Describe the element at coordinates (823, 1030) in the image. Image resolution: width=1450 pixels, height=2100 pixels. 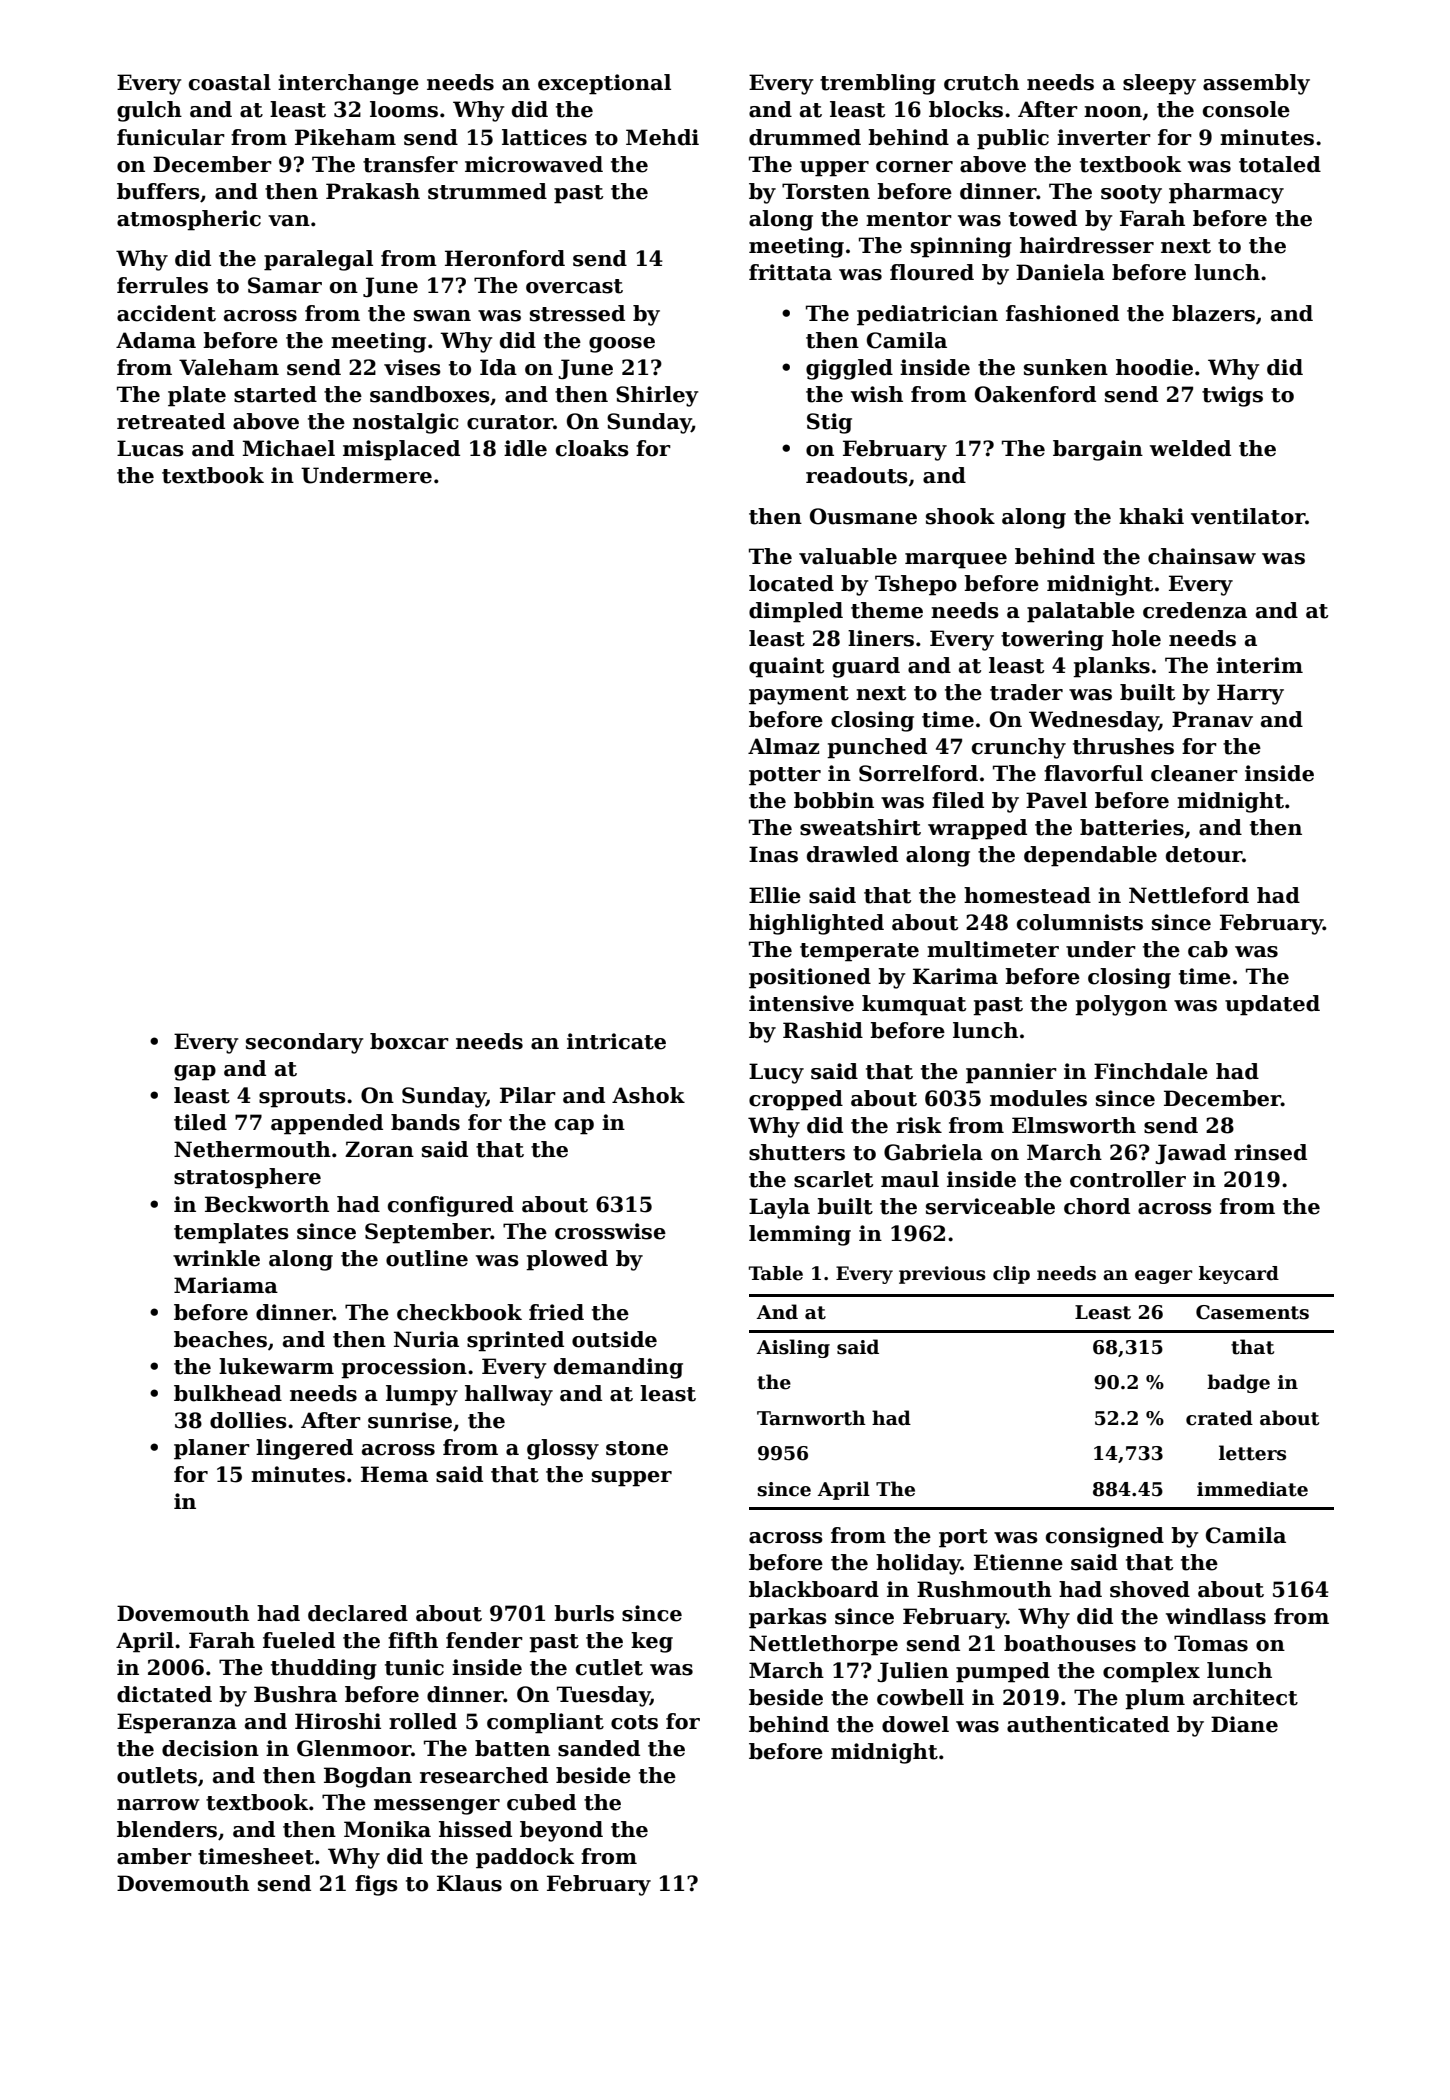
I see `Rashid` at that location.
